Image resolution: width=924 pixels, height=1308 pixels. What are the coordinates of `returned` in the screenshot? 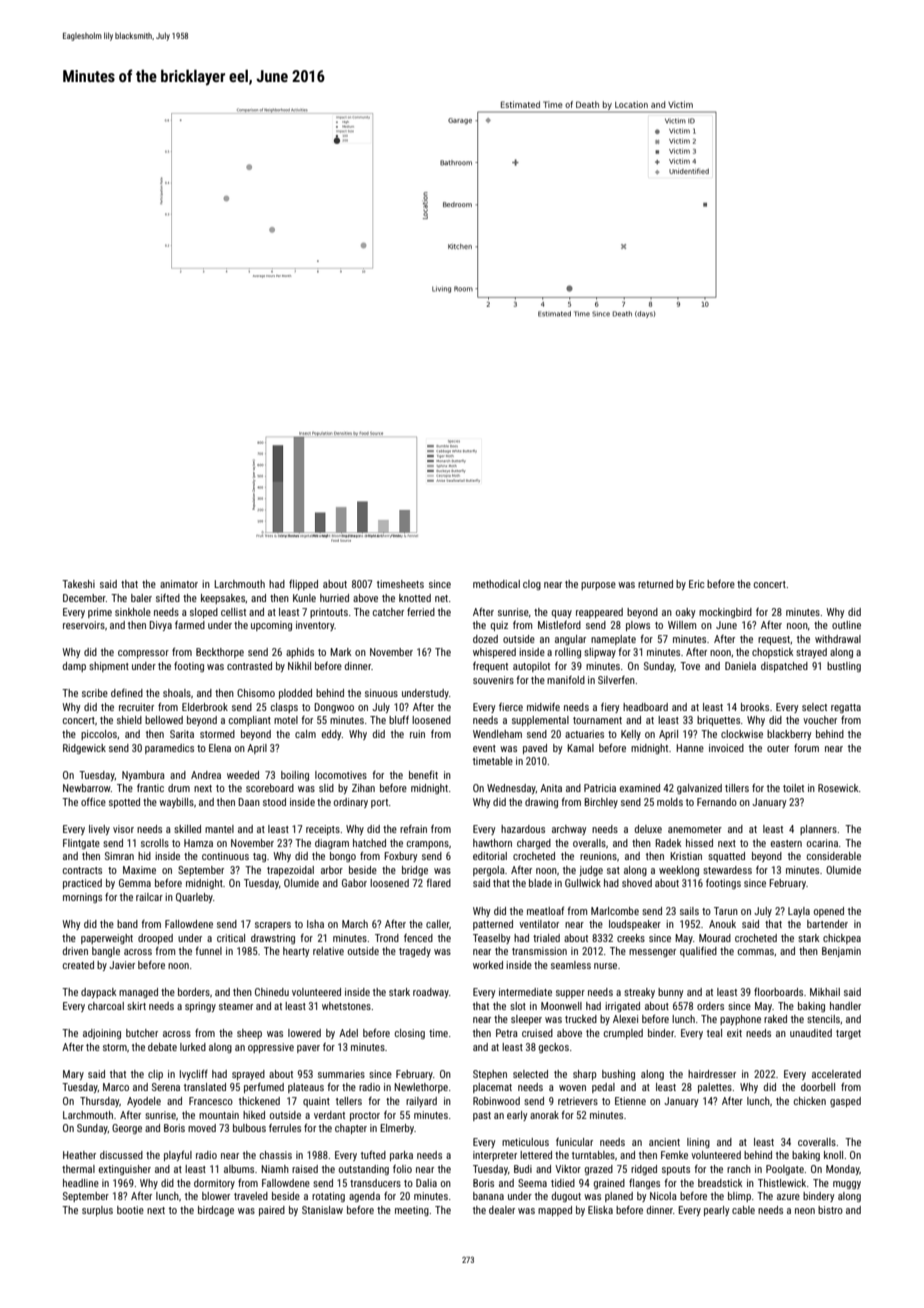 It's located at (655, 584).
